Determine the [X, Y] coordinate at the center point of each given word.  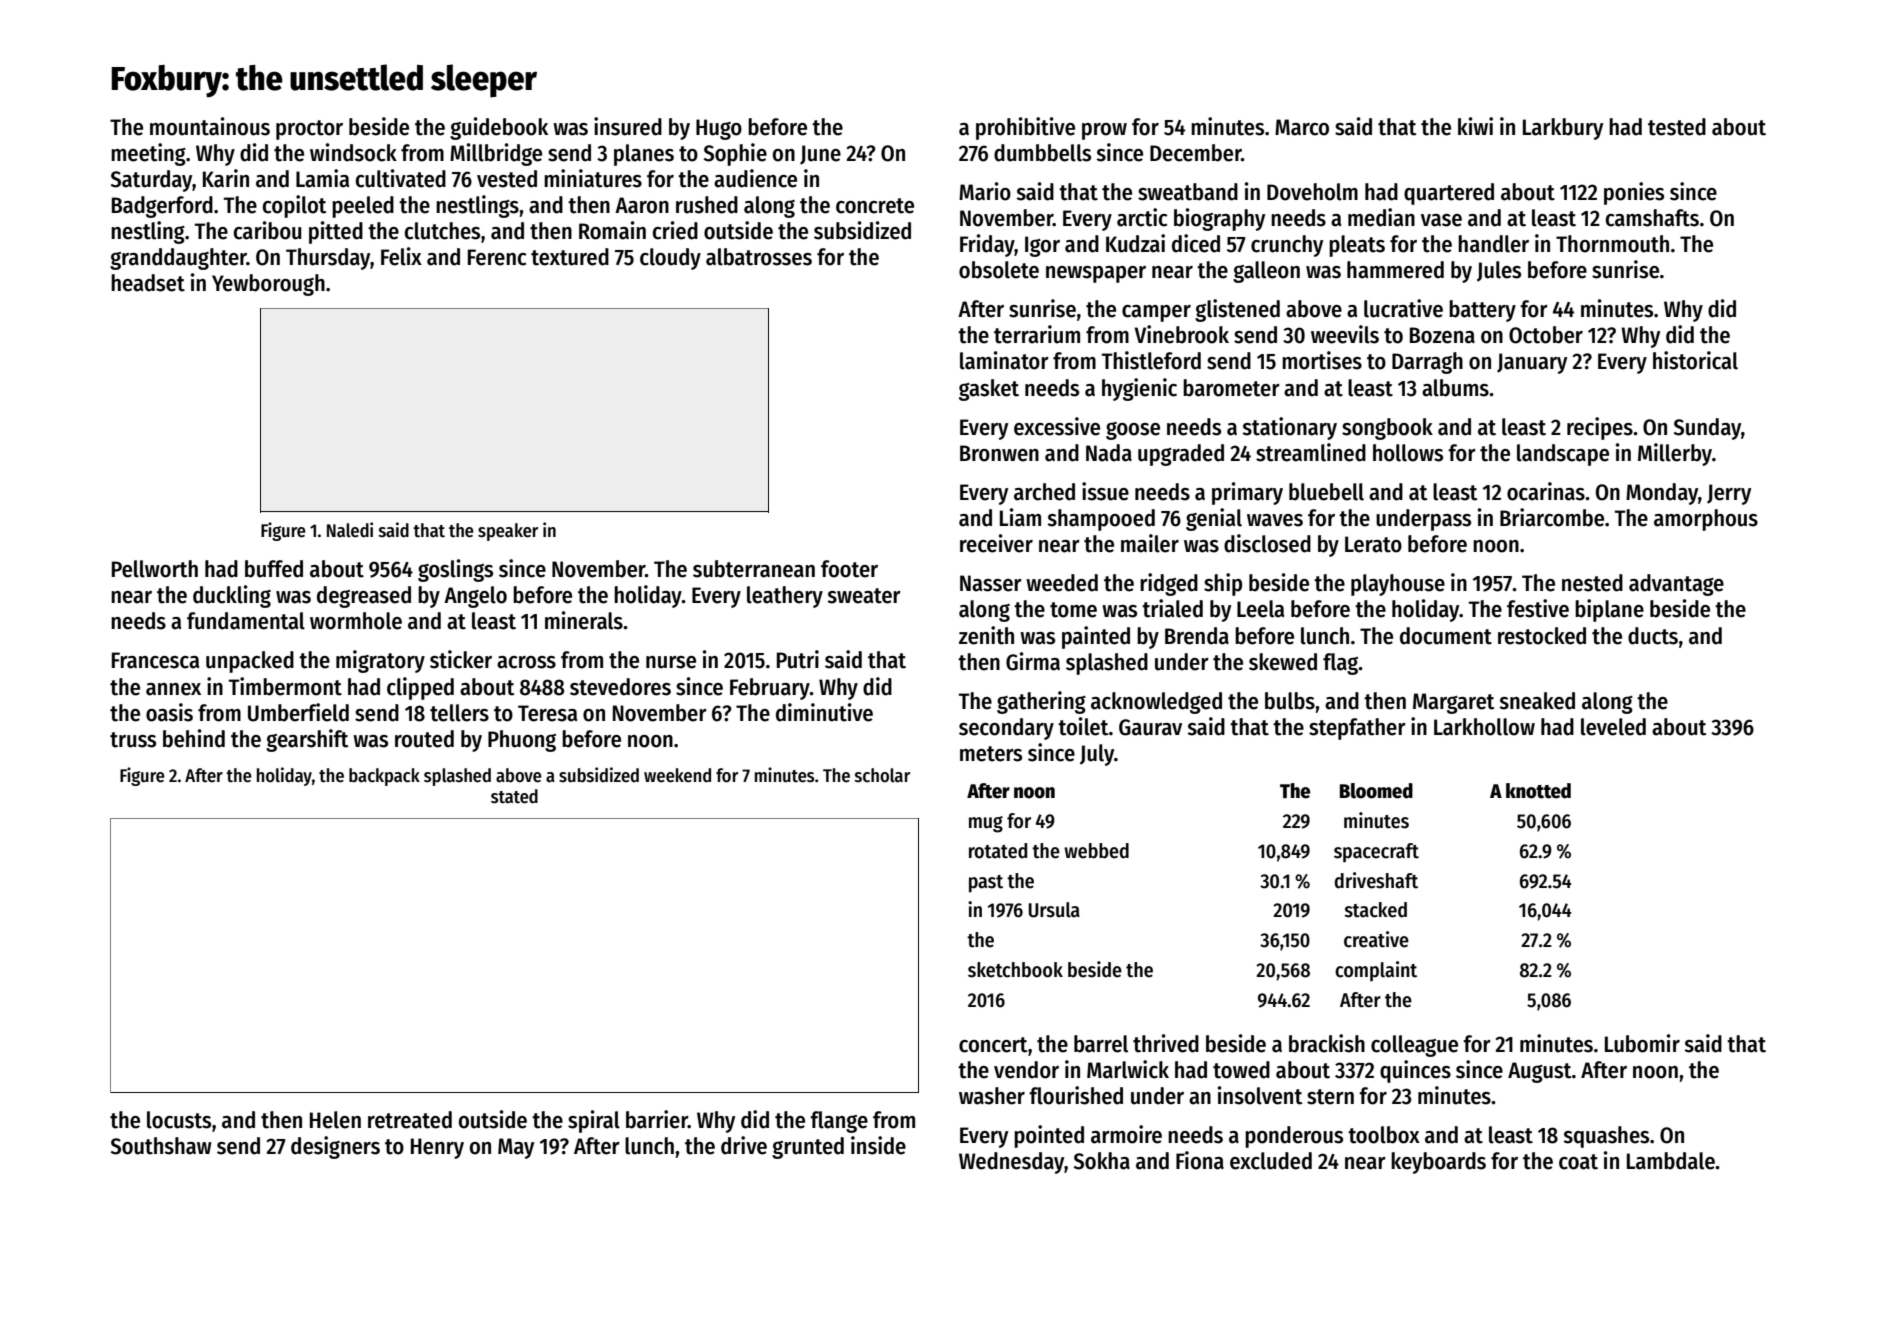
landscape [1563, 455]
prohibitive [1025, 128]
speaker [508, 532]
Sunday [1707, 429]
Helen [335, 1120]
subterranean [754, 569]
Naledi [350, 530]
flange [839, 1122]
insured [628, 126]
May [516, 1148]
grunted [808, 1148]
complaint [1376, 971]
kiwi [1475, 126]
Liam [1020, 517]
